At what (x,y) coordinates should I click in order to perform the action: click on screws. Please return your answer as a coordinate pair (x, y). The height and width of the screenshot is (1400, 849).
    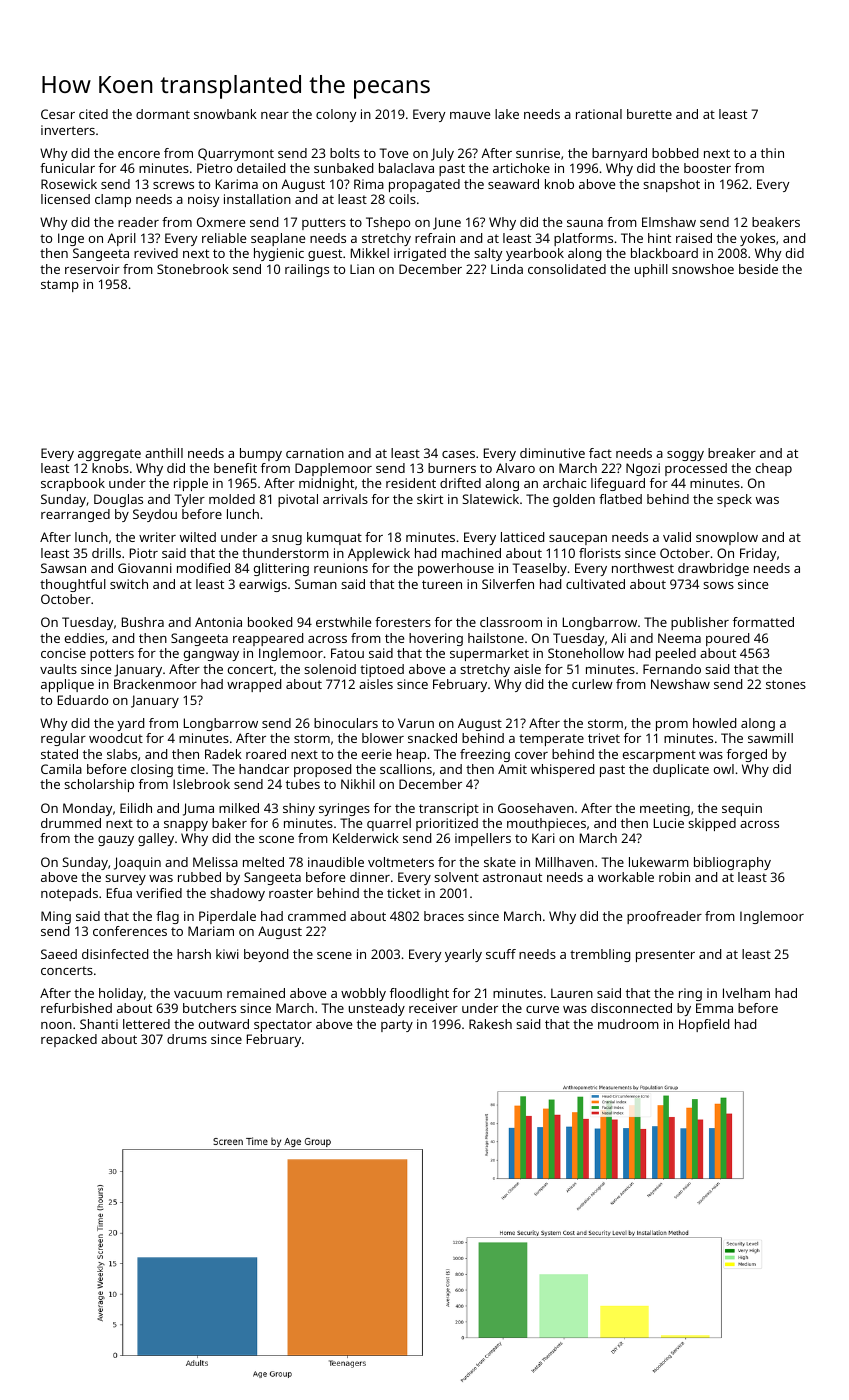
    Looking at the image, I should click on (173, 185).
